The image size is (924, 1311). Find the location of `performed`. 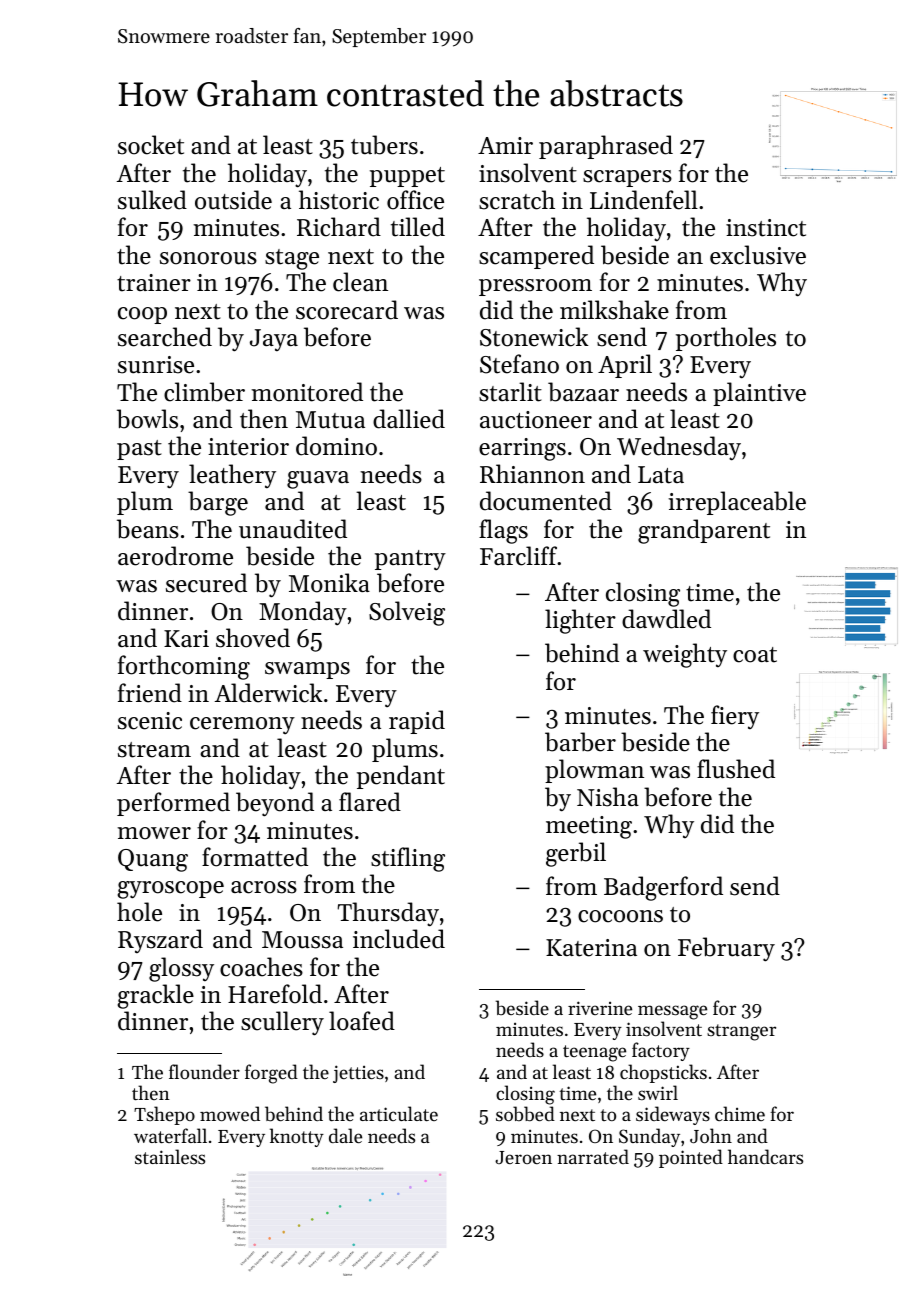

performed is located at coordinates (173, 804).
